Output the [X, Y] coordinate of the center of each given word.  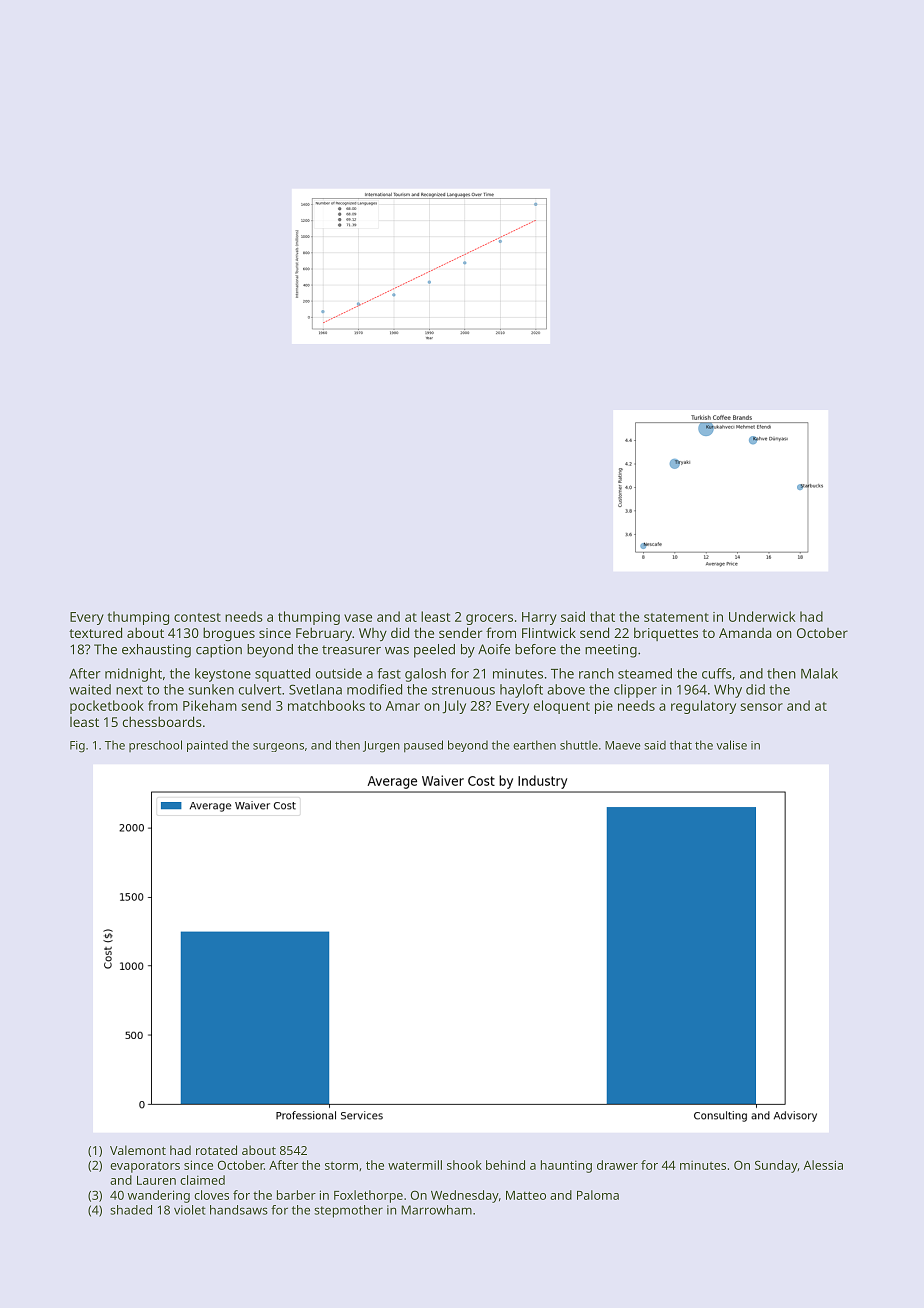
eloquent [562, 707]
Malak [819, 673]
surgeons [278, 747]
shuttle [579, 745]
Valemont [138, 1150]
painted [207, 746]
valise [731, 745]
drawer [617, 1165]
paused [423, 746]
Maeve [623, 745]
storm [341, 1166]
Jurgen [381, 747]
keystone [223, 675]
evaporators [145, 1167]
